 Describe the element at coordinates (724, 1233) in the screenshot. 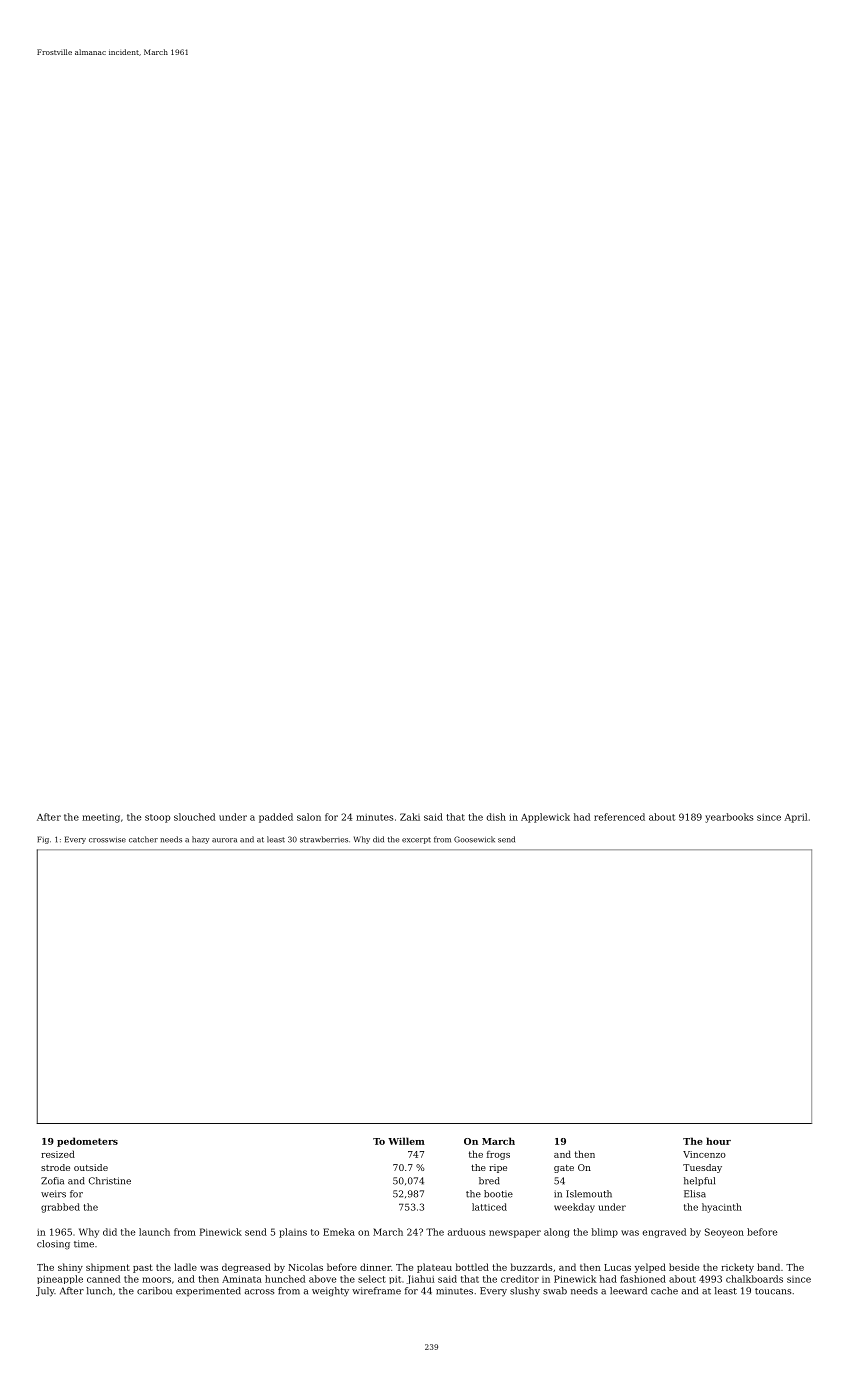

I see `Seoyeon` at that location.
